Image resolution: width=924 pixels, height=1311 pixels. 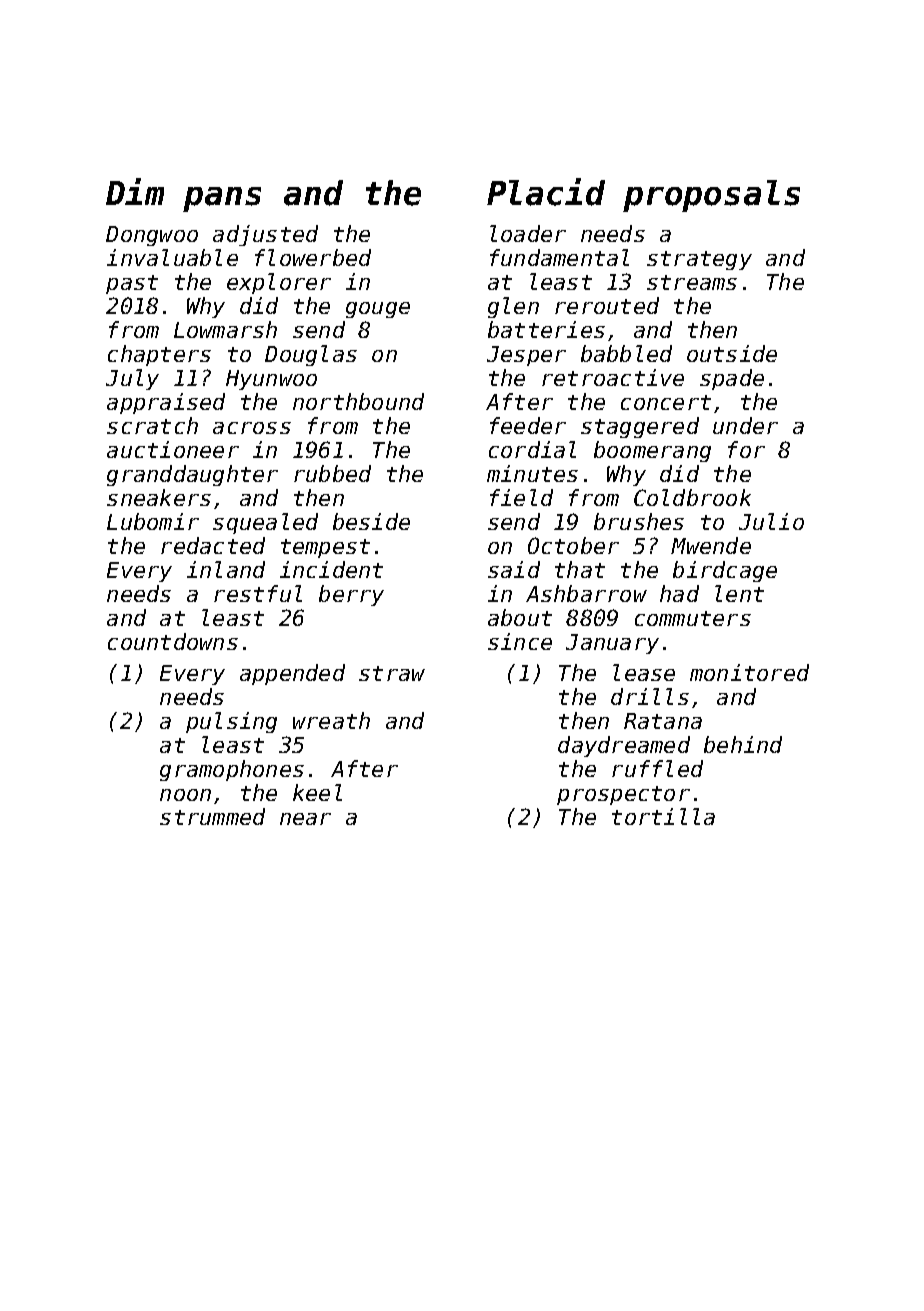 I want to click on beside, so click(x=371, y=521).
